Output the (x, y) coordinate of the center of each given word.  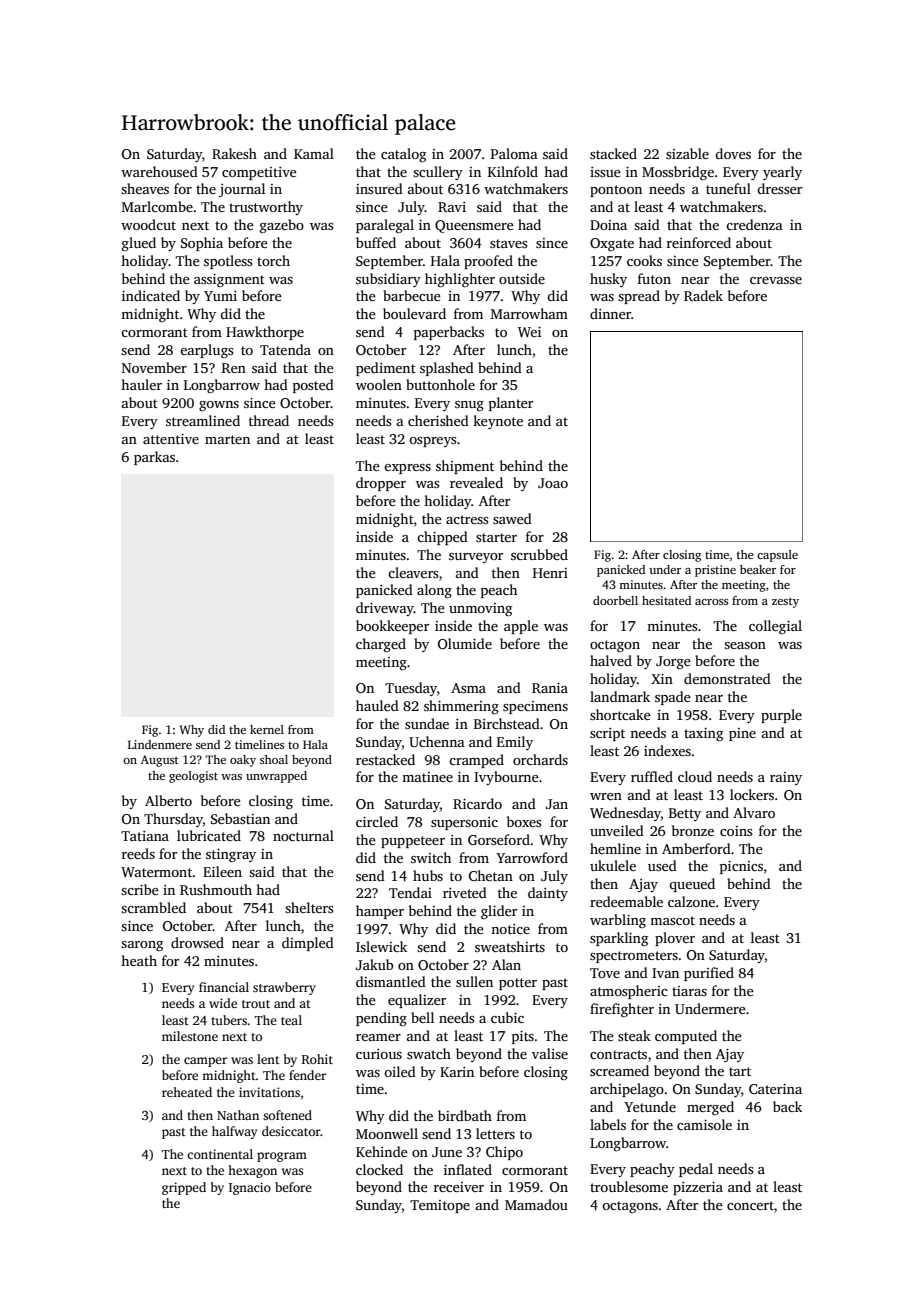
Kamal (314, 153)
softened (287, 1115)
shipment (465, 467)
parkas (154, 458)
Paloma (514, 153)
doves (733, 153)
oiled (400, 1071)
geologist (193, 777)
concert (750, 1205)
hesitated (666, 600)
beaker (758, 569)
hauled (377, 705)
